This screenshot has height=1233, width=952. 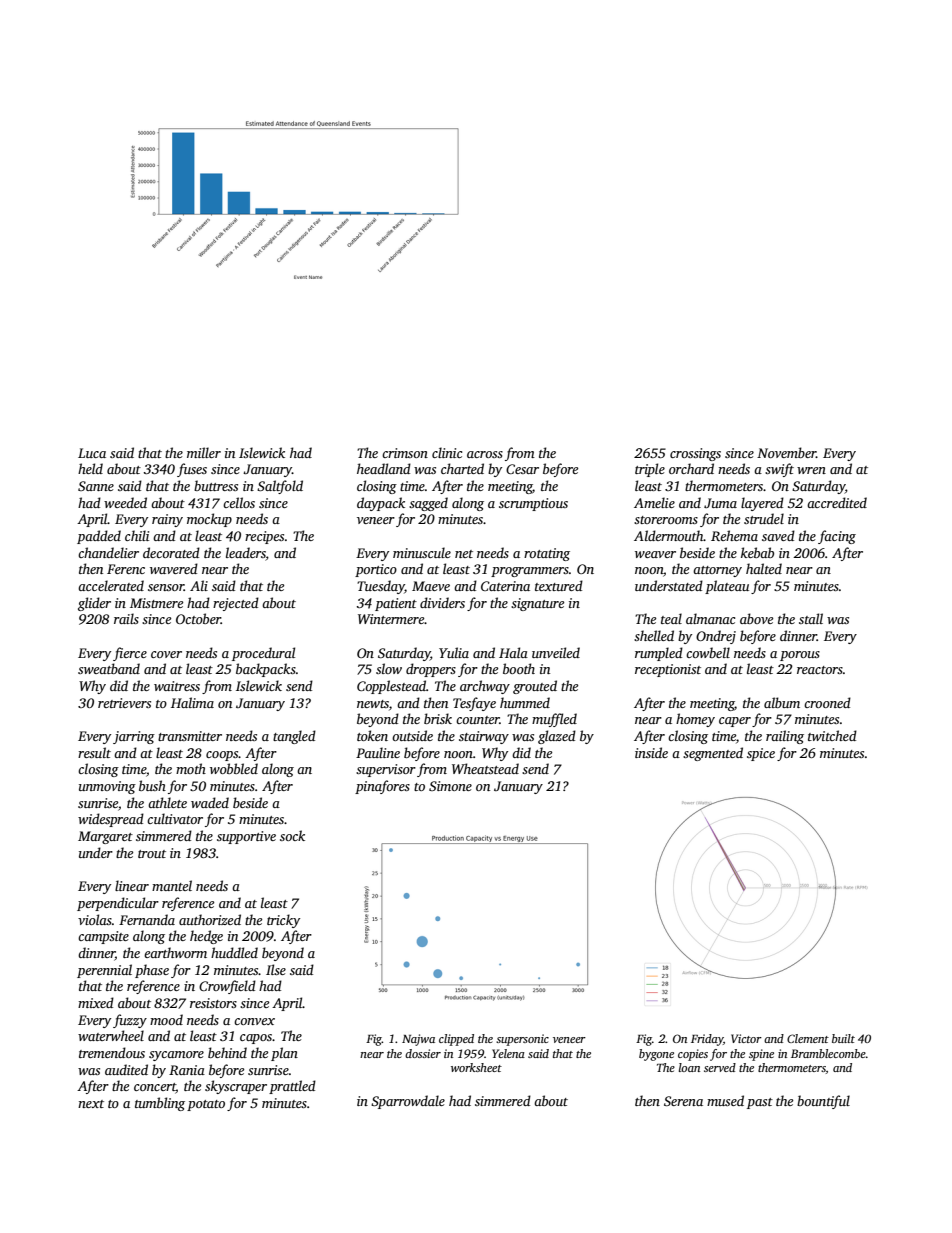 I want to click on railing, so click(x=785, y=737).
